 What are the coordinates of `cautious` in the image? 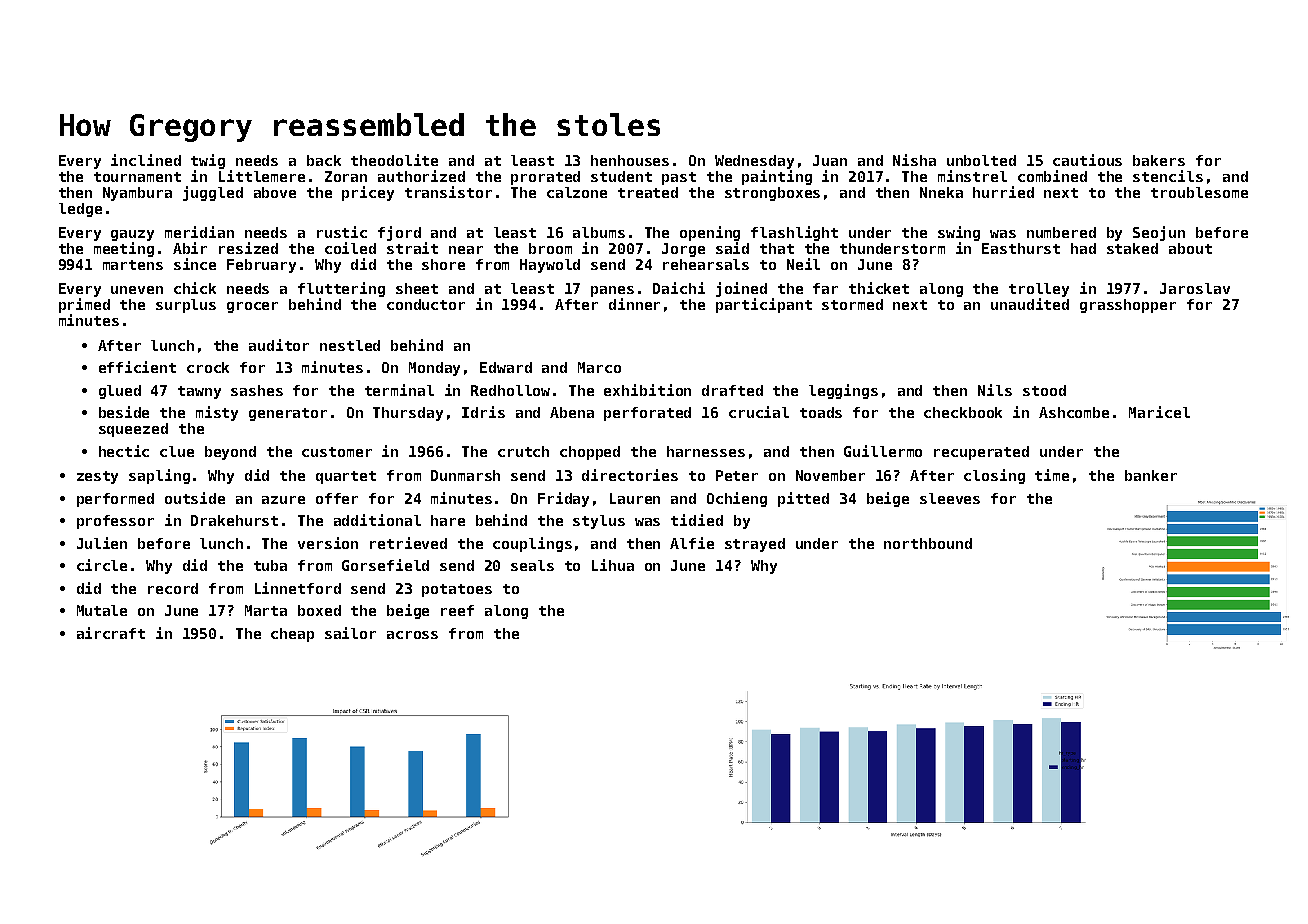 It's located at (1087, 160).
